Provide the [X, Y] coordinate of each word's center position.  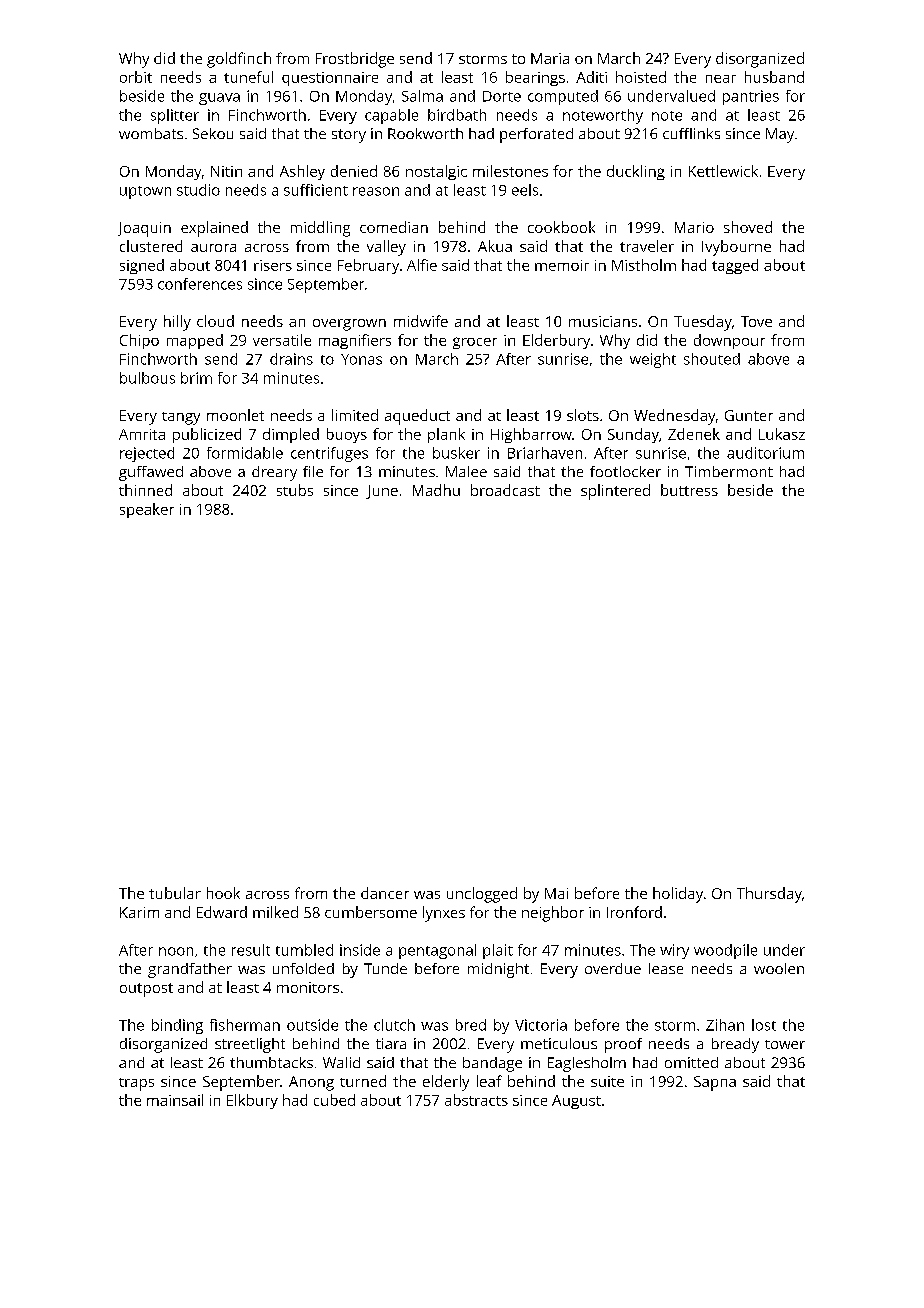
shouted [712, 359]
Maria [550, 58]
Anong [311, 1083]
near [721, 79]
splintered [615, 492]
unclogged [482, 895]
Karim [139, 912]
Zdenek [694, 434]
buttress [689, 490]
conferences [200, 284]
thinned [145, 490]
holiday [678, 895]
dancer [385, 893]
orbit [136, 77]
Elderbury [556, 341]
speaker [147, 510]
